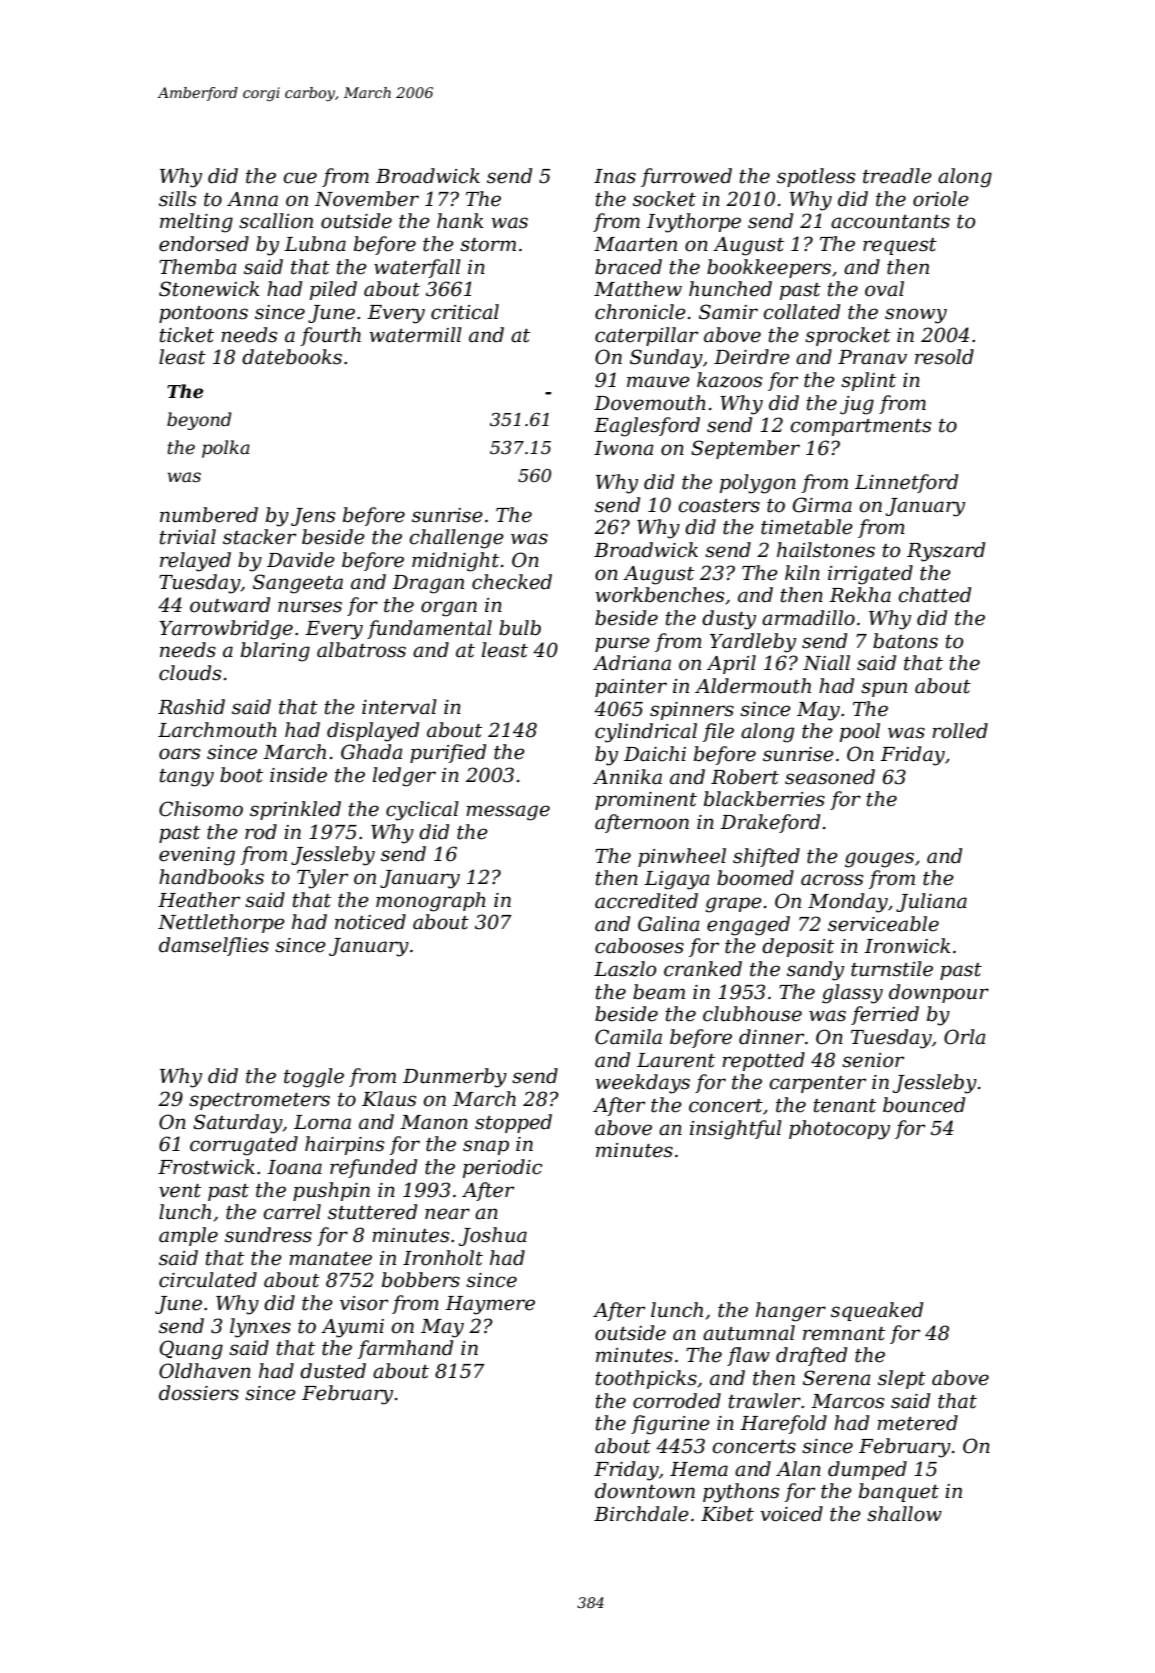  What do you see at coordinates (615, 176) in the screenshot?
I see `Inas` at bounding box center [615, 176].
